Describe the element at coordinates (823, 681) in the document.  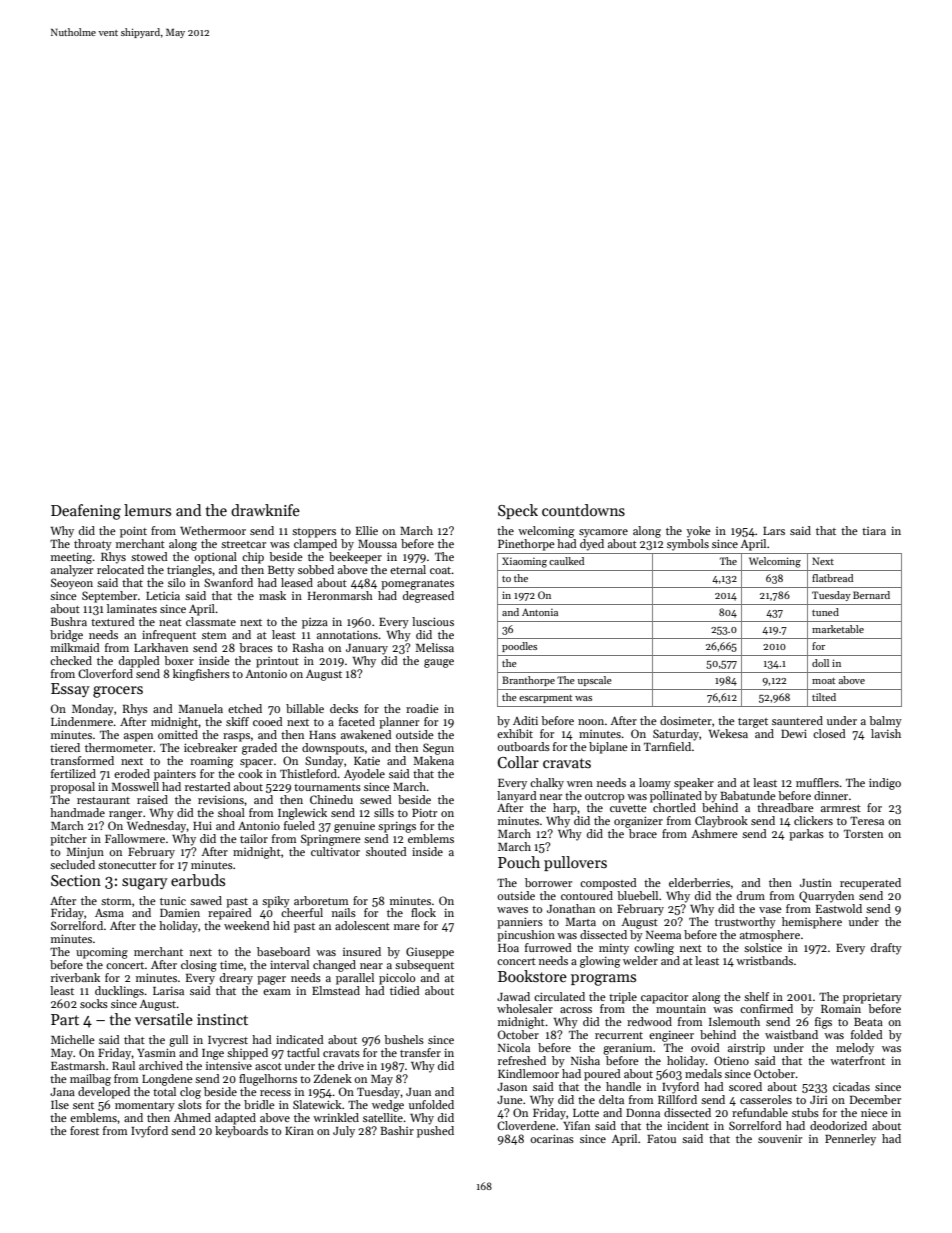
I see `moat` at that location.
